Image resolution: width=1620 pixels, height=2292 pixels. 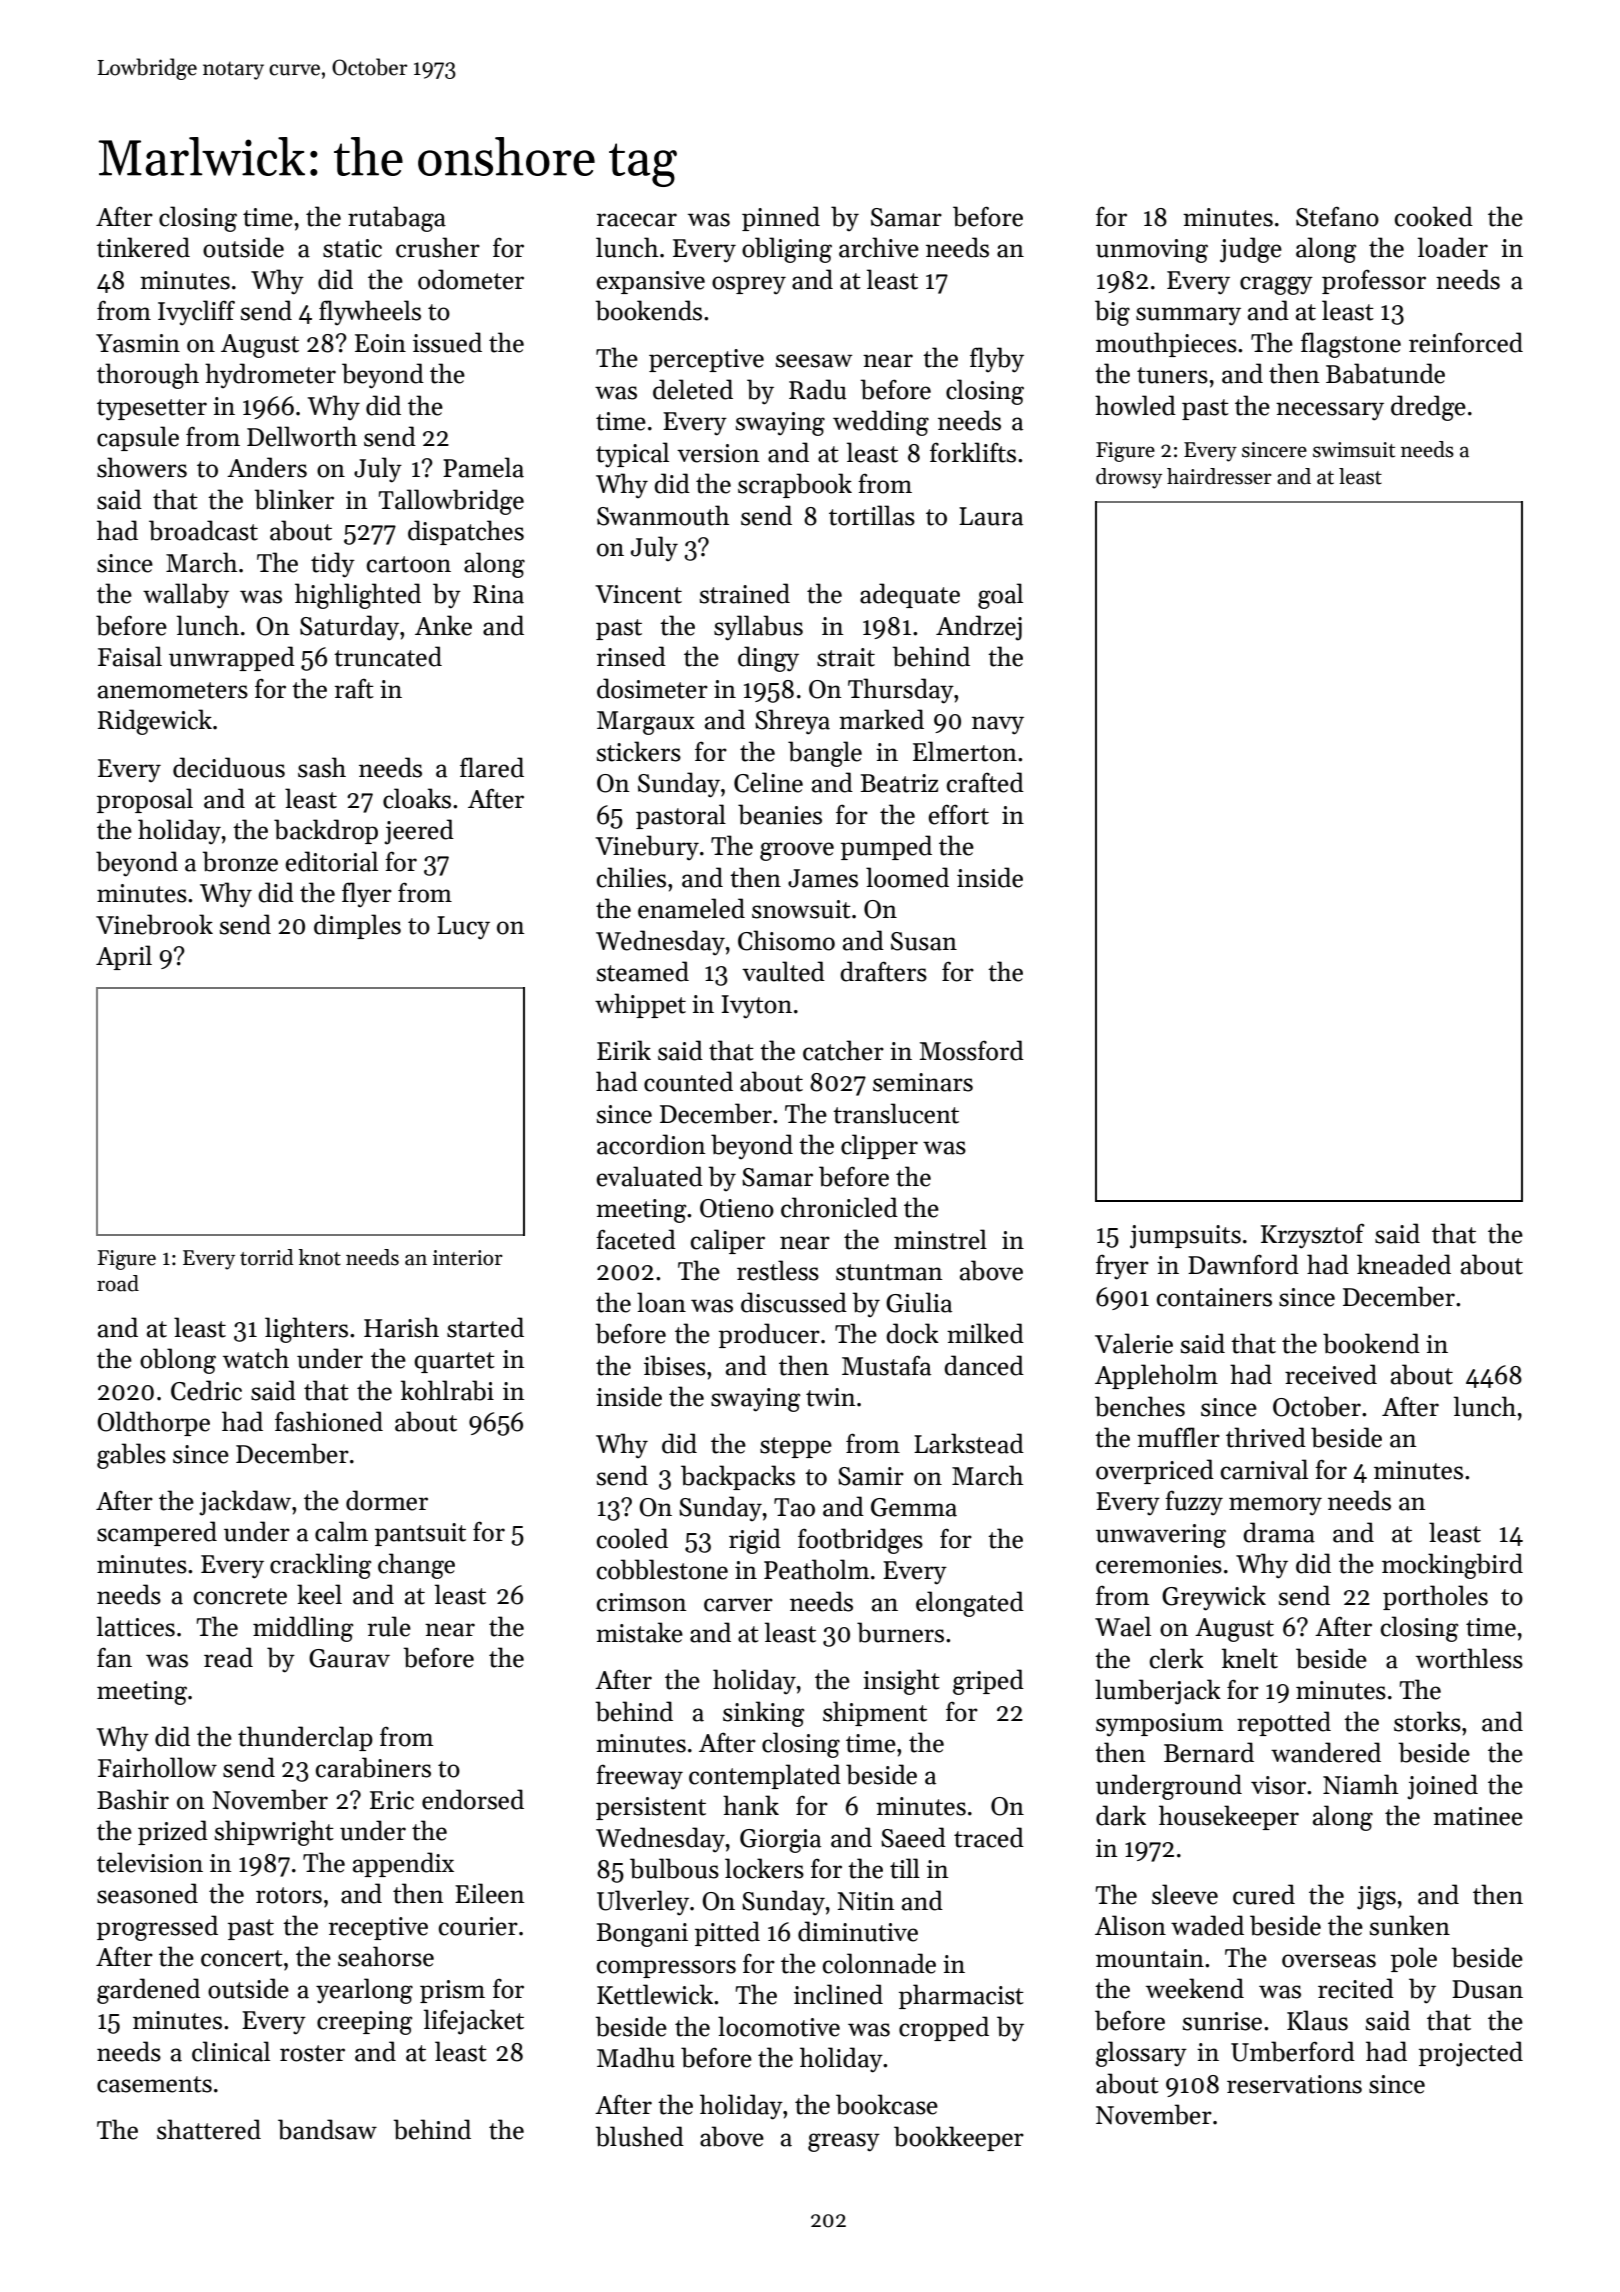 What do you see at coordinates (1354, 450) in the document?
I see `swimsuit` at bounding box center [1354, 450].
